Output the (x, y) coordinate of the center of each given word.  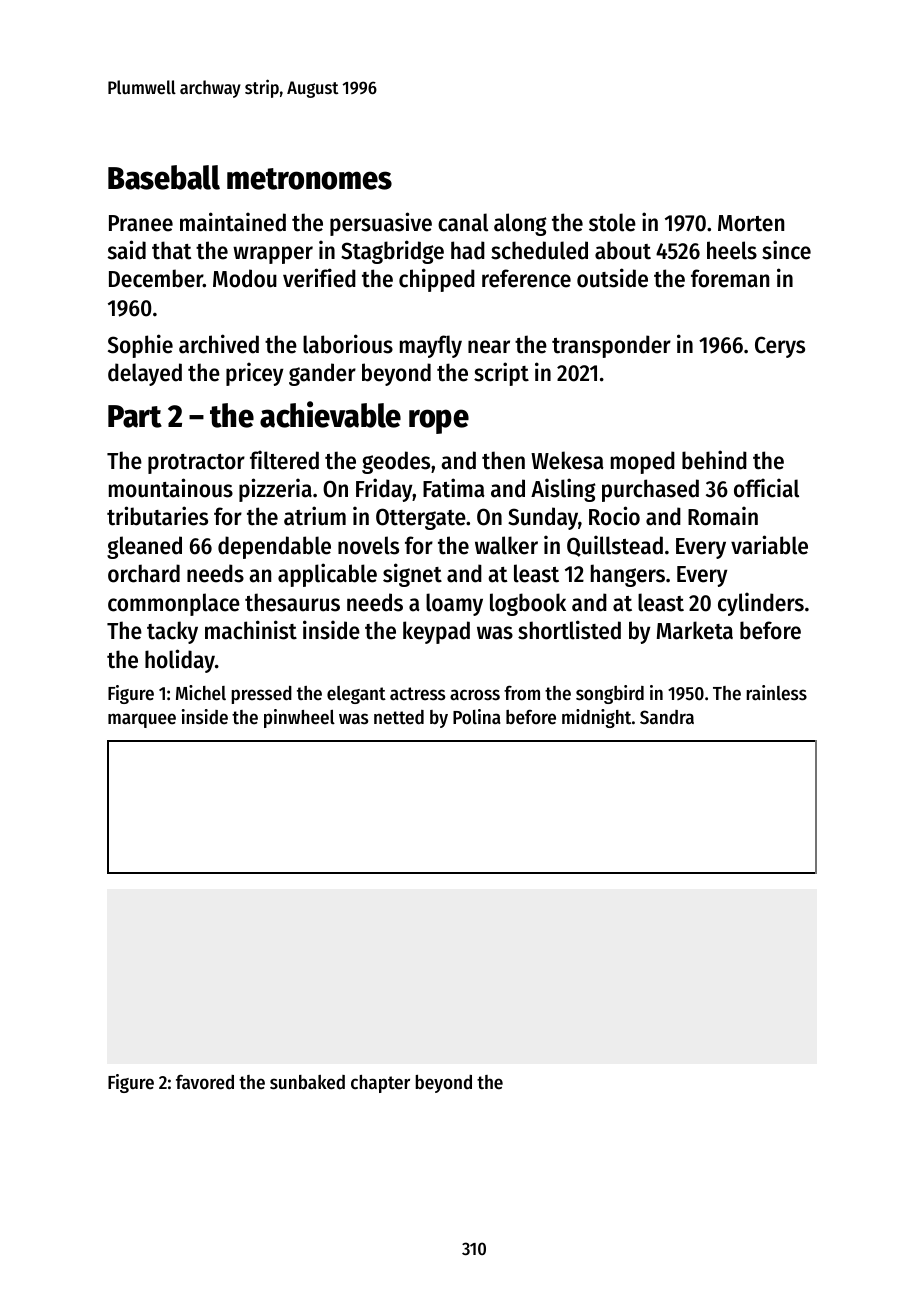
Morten (751, 223)
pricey (255, 374)
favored (205, 1082)
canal (463, 222)
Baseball (164, 177)
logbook (528, 604)
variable (769, 545)
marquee (142, 720)
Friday (384, 490)
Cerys (780, 347)
